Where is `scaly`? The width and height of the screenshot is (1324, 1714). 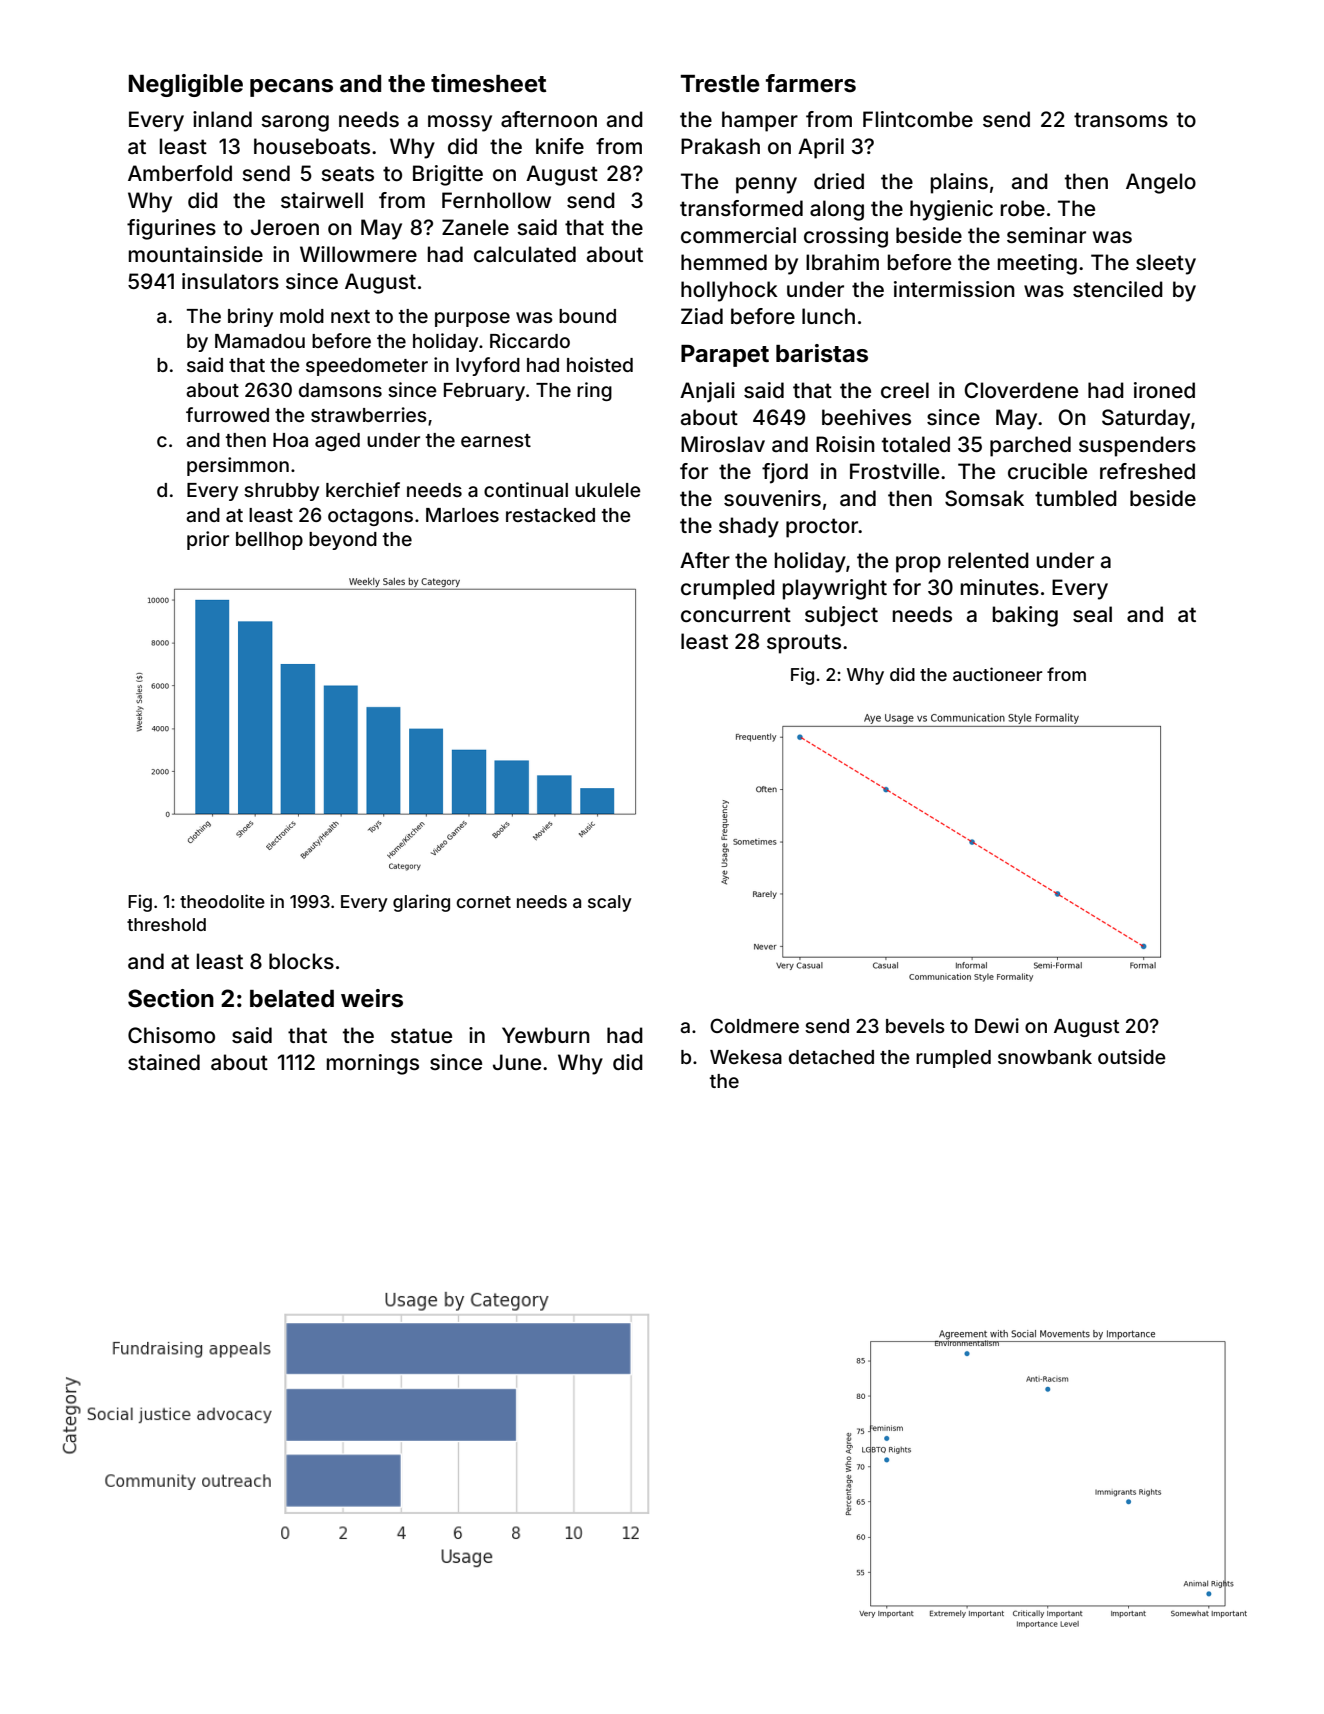
scaly is located at coordinates (610, 903).
